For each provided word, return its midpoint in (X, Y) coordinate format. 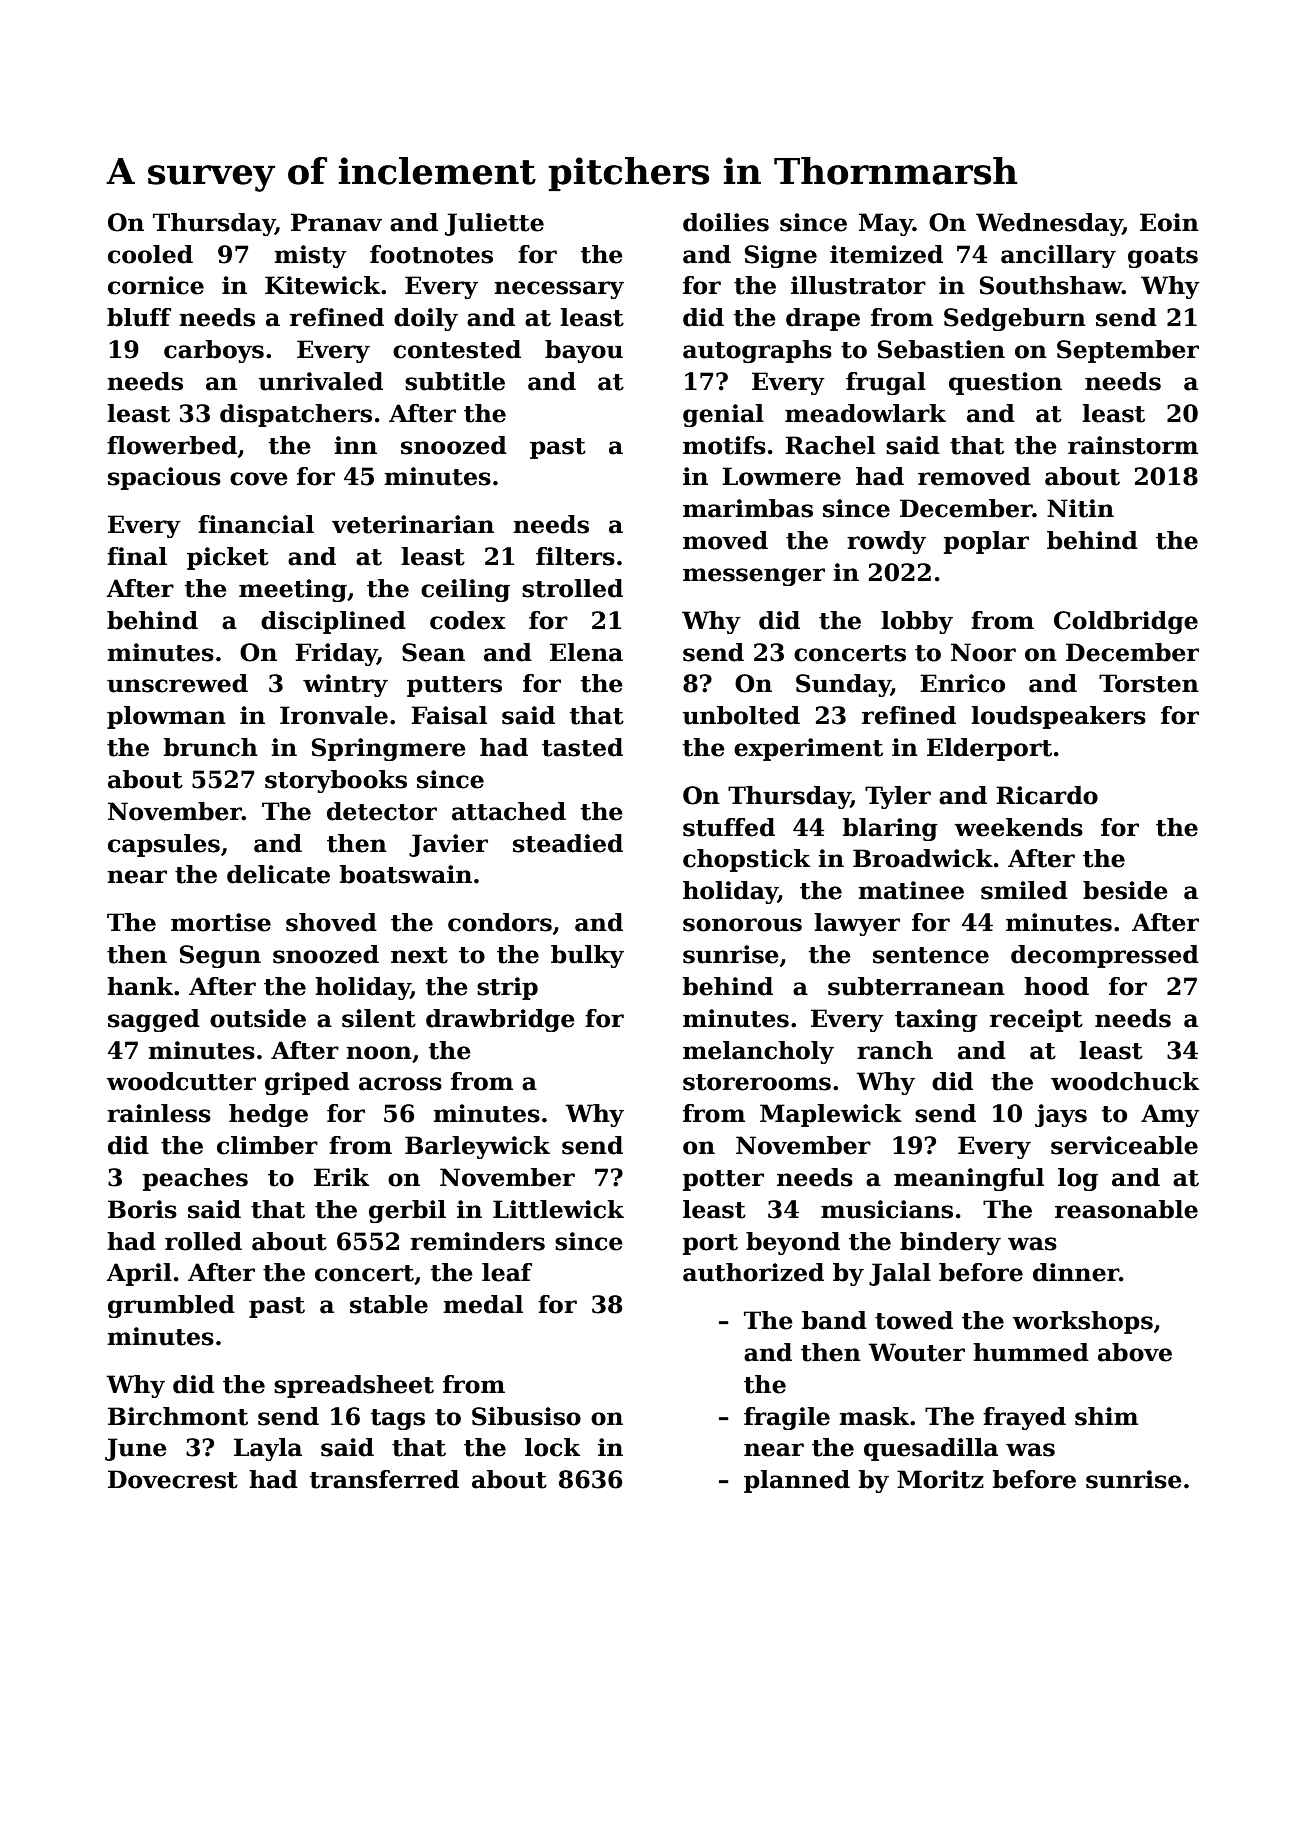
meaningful (969, 1179)
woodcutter (181, 1081)
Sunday (843, 685)
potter (723, 1180)
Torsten (1149, 683)
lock (552, 1447)
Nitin (1080, 508)
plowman (166, 717)
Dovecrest (173, 1479)
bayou (584, 351)
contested (457, 349)
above (1135, 1352)
